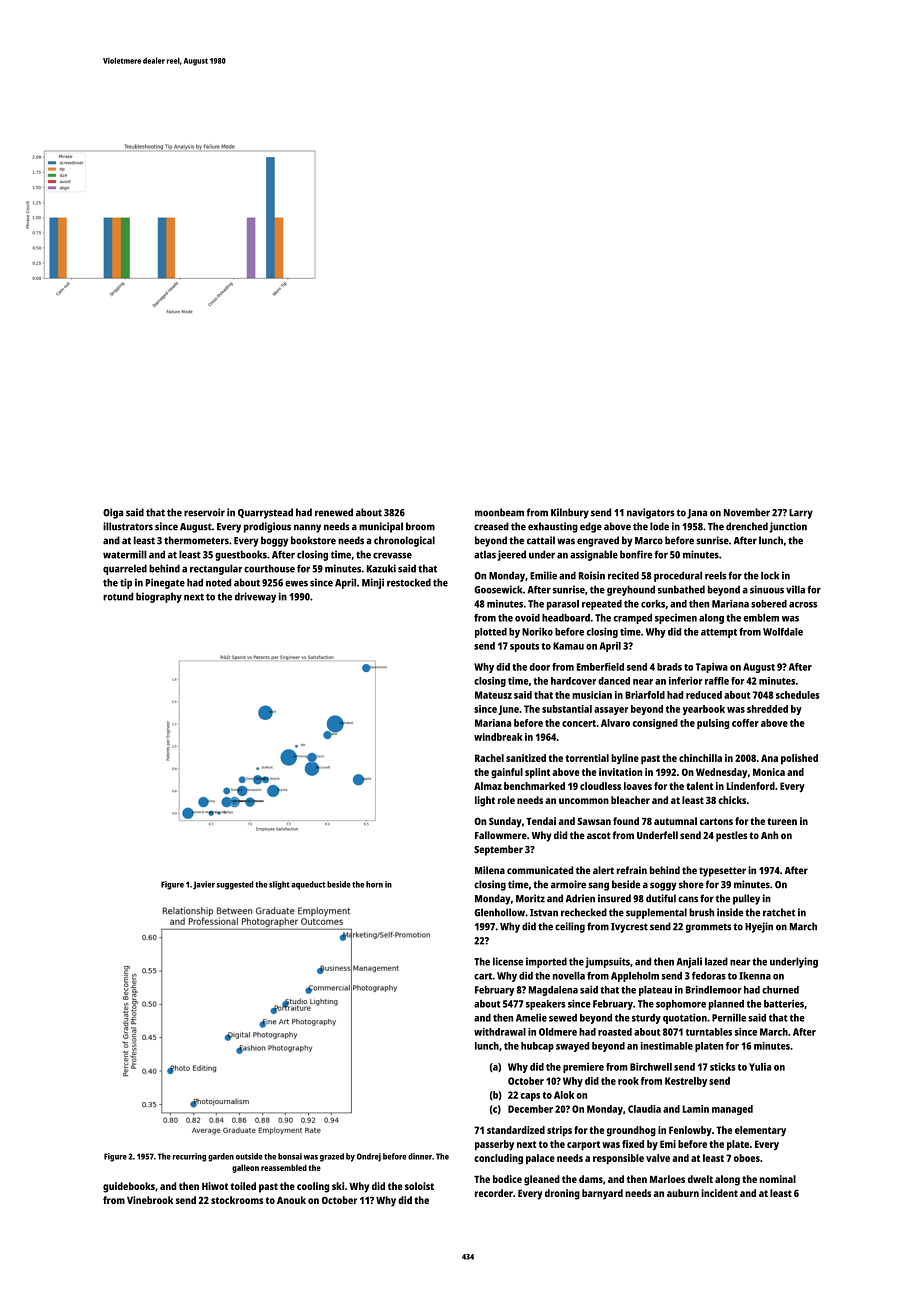 The width and height of the document is (924, 1308). I want to click on Larry, so click(801, 514).
